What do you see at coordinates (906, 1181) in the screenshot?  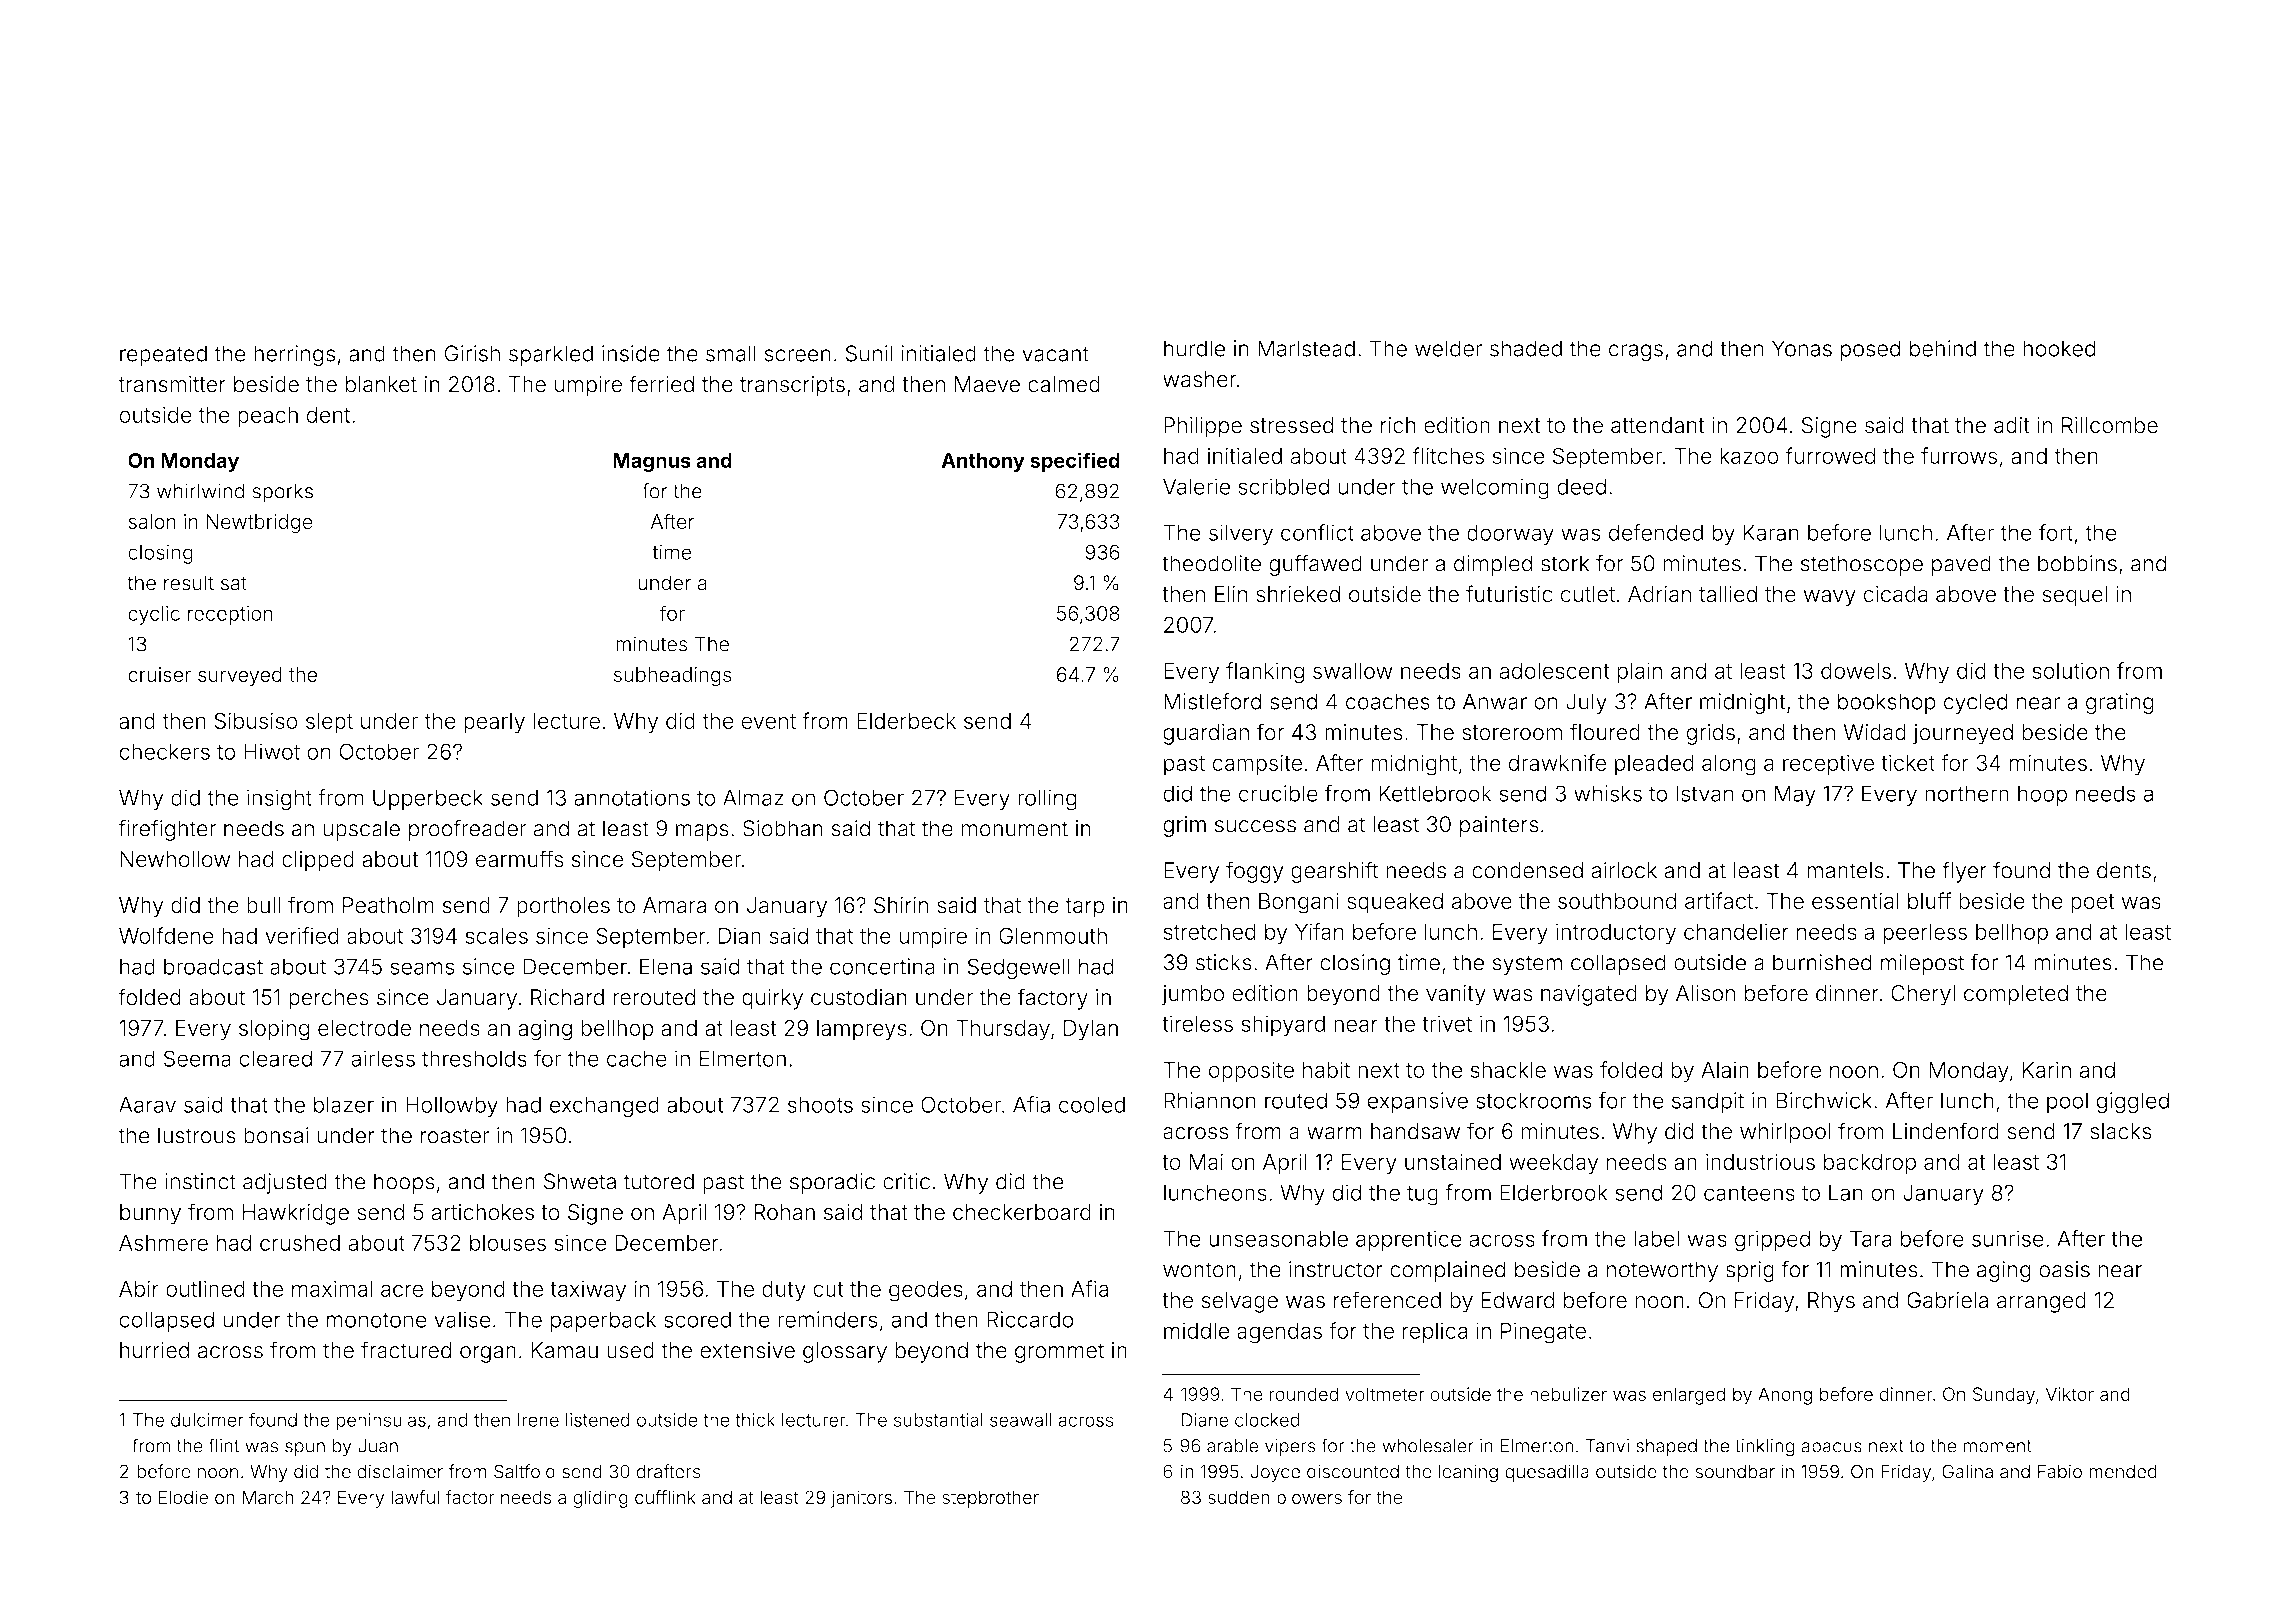 I see `critic` at bounding box center [906, 1181].
